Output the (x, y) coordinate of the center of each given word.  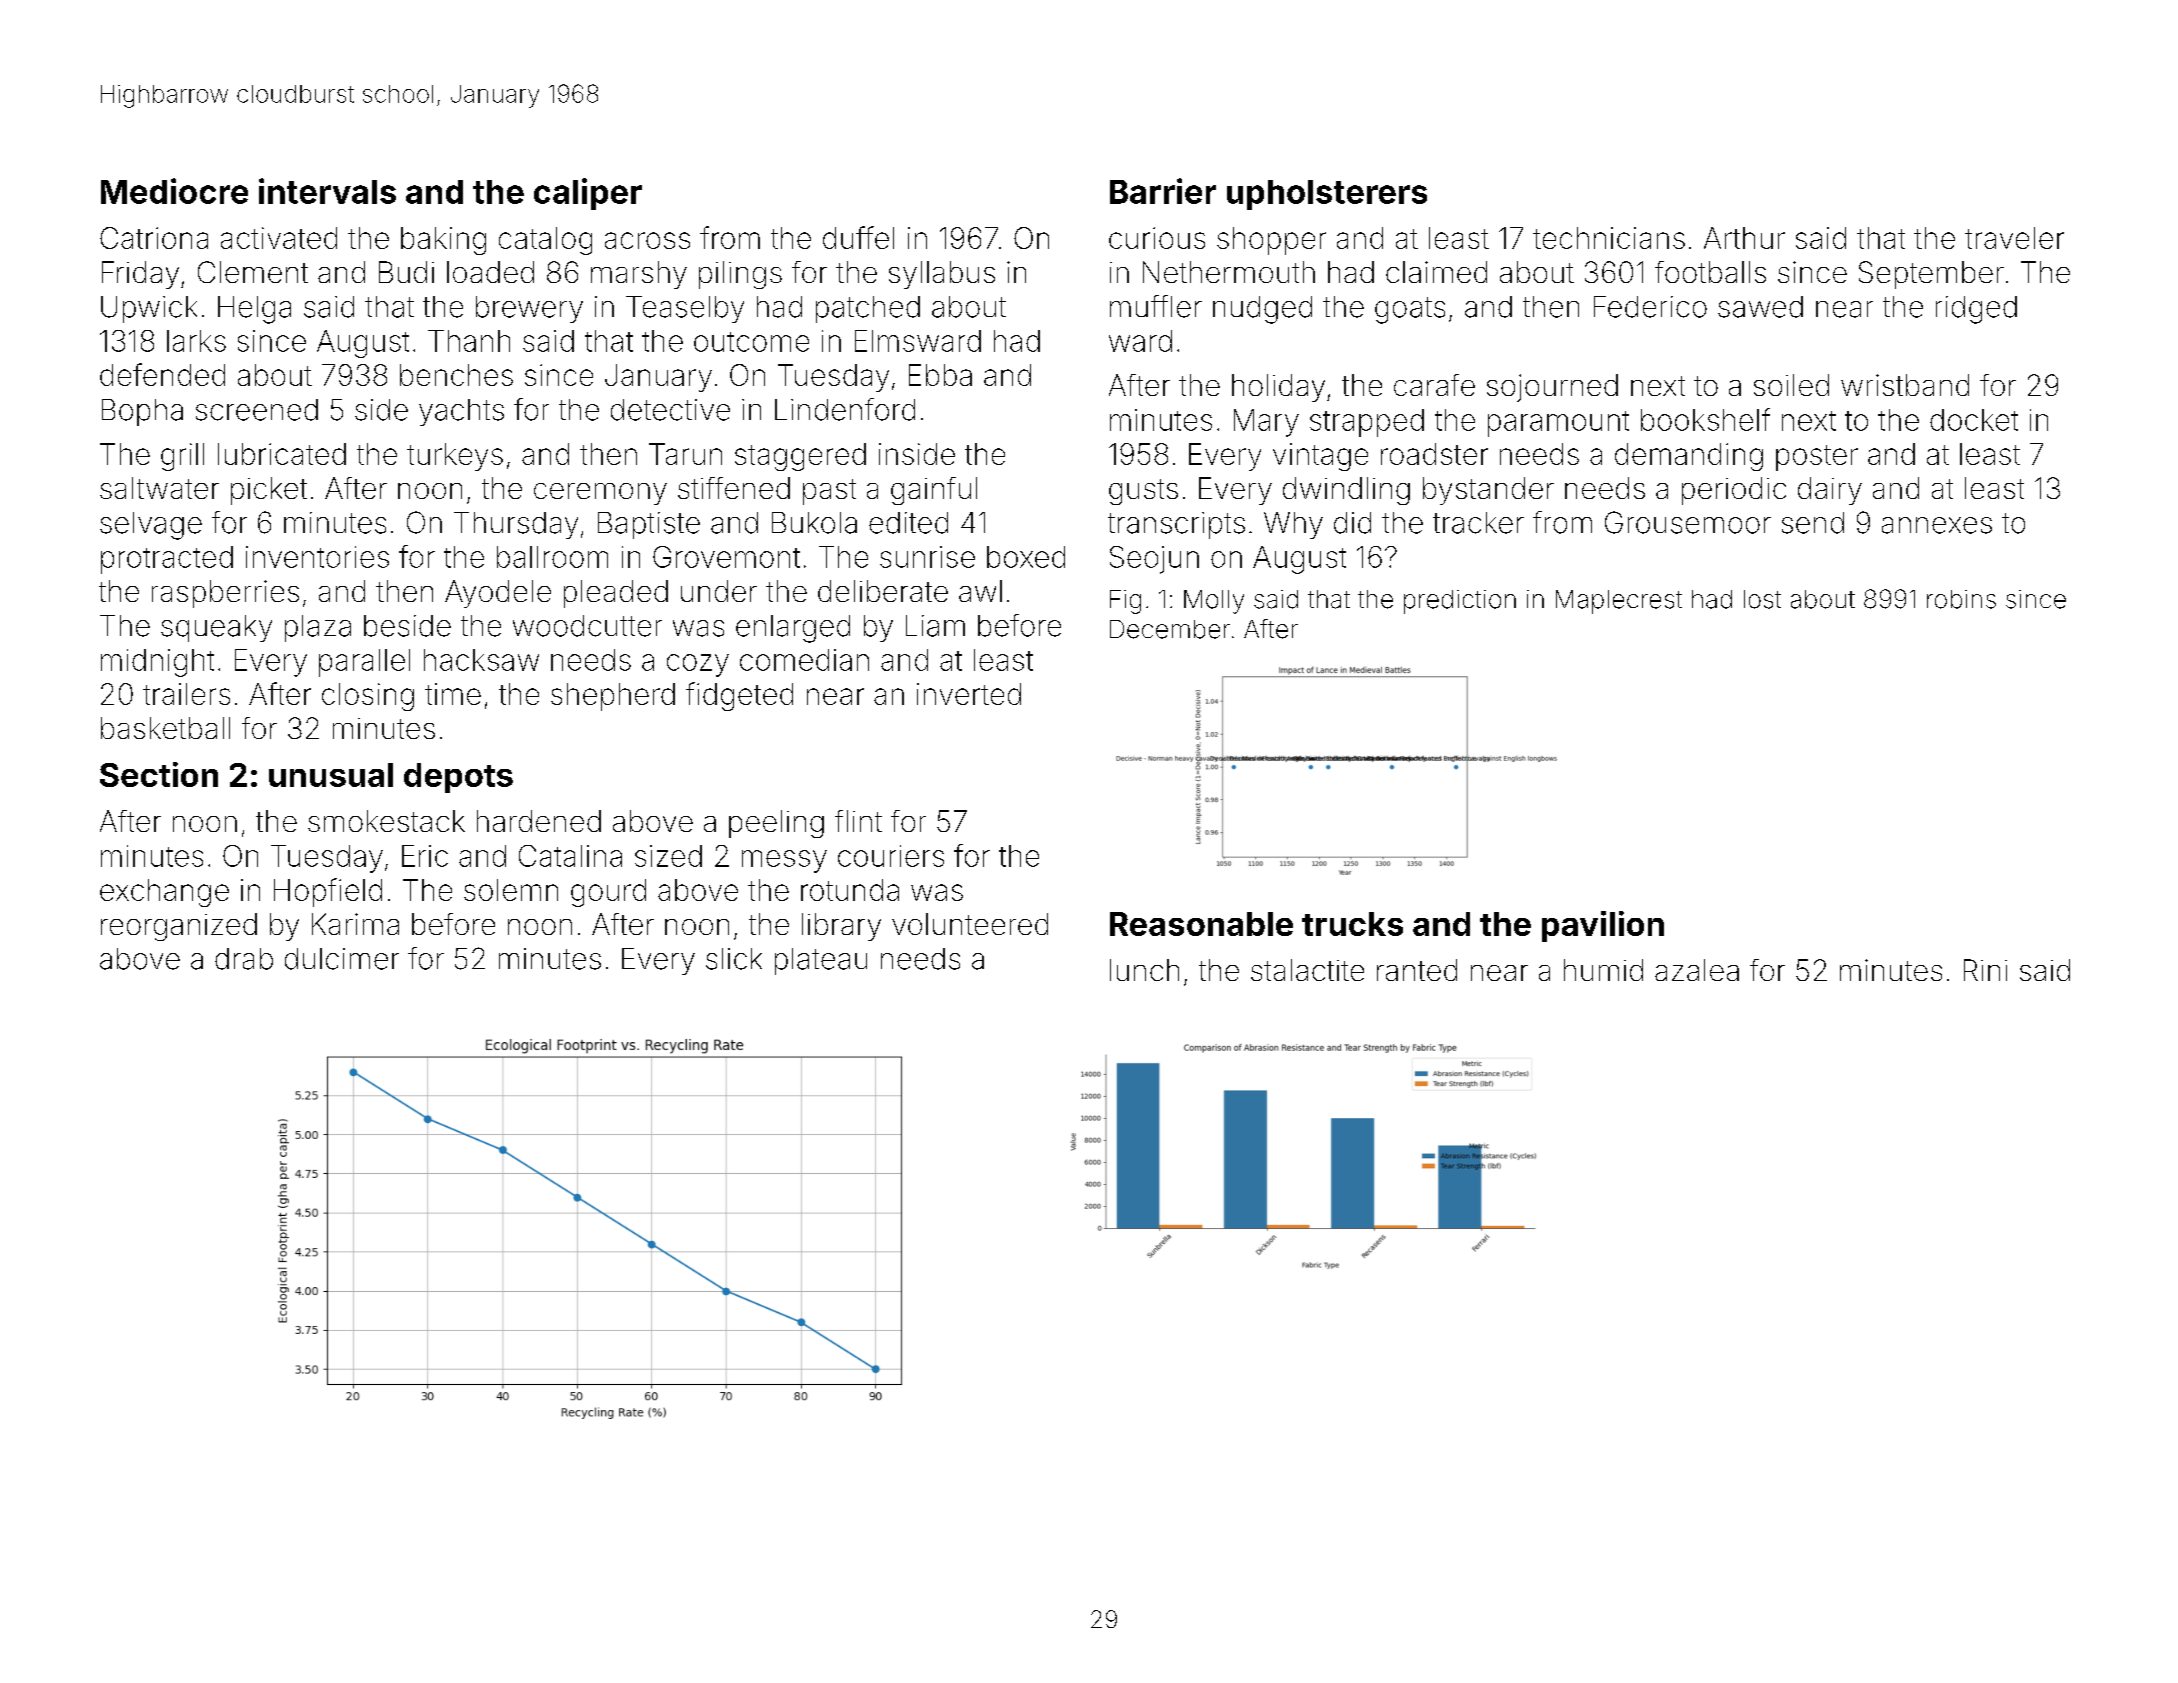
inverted (969, 694)
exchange (164, 893)
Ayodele (498, 594)
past (829, 492)
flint (858, 821)
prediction (1460, 602)
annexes (1937, 525)
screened (257, 410)
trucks (1352, 924)
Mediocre (174, 191)
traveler (2014, 238)
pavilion (1603, 926)
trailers (186, 694)
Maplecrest (1619, 602)
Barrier (1163, 191)
